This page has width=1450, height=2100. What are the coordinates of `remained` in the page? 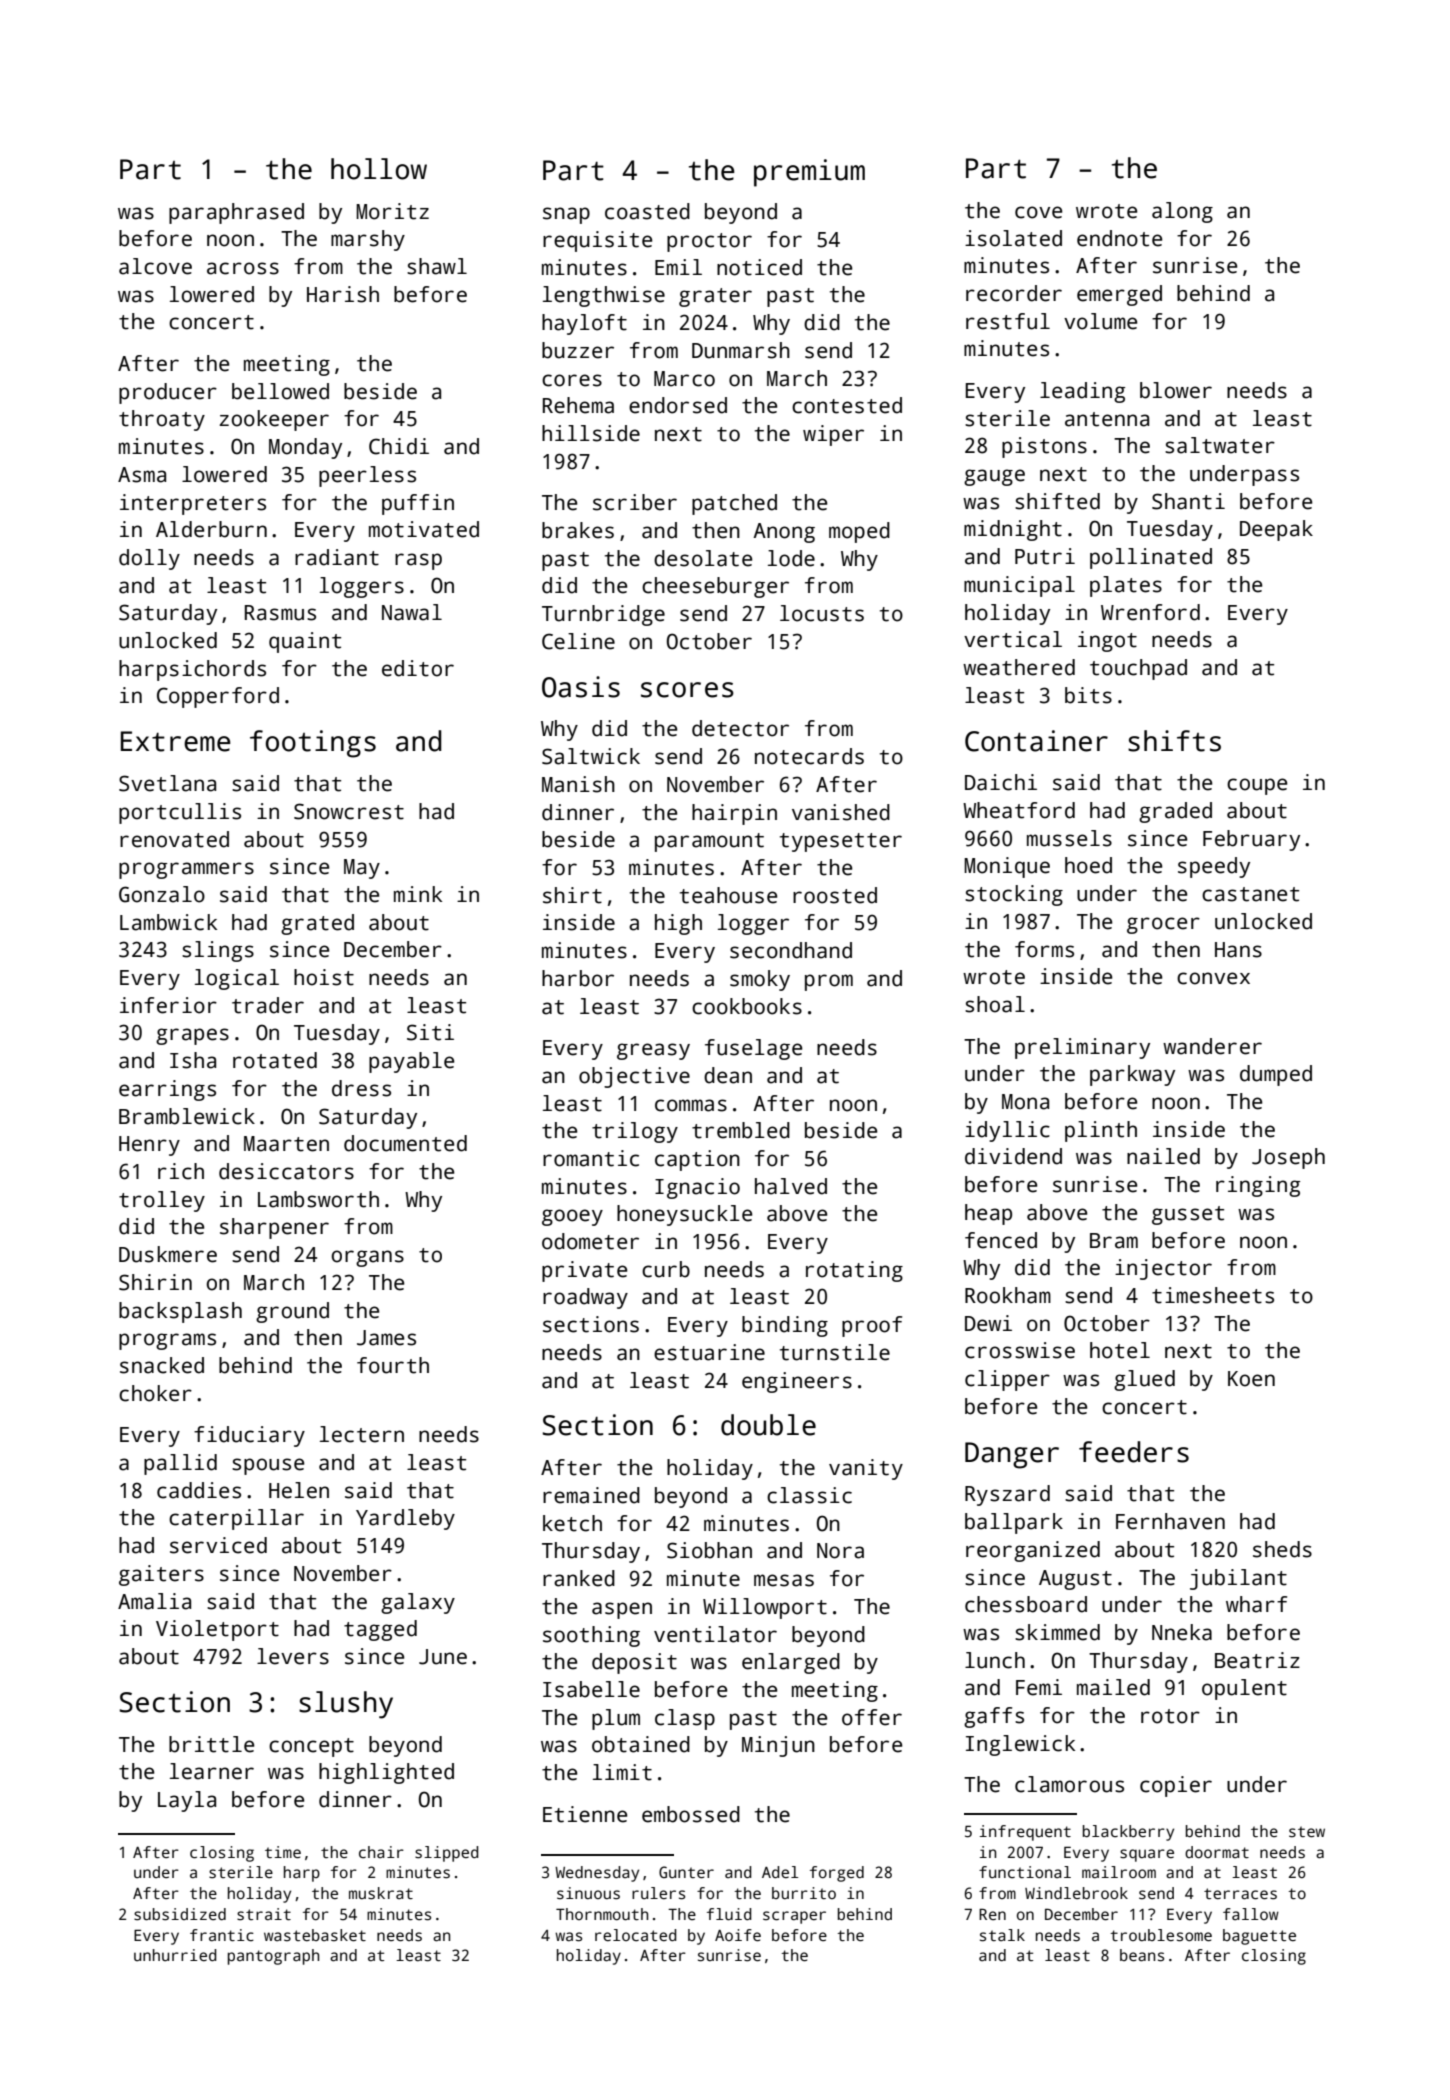 It's located at (591, 1495).
